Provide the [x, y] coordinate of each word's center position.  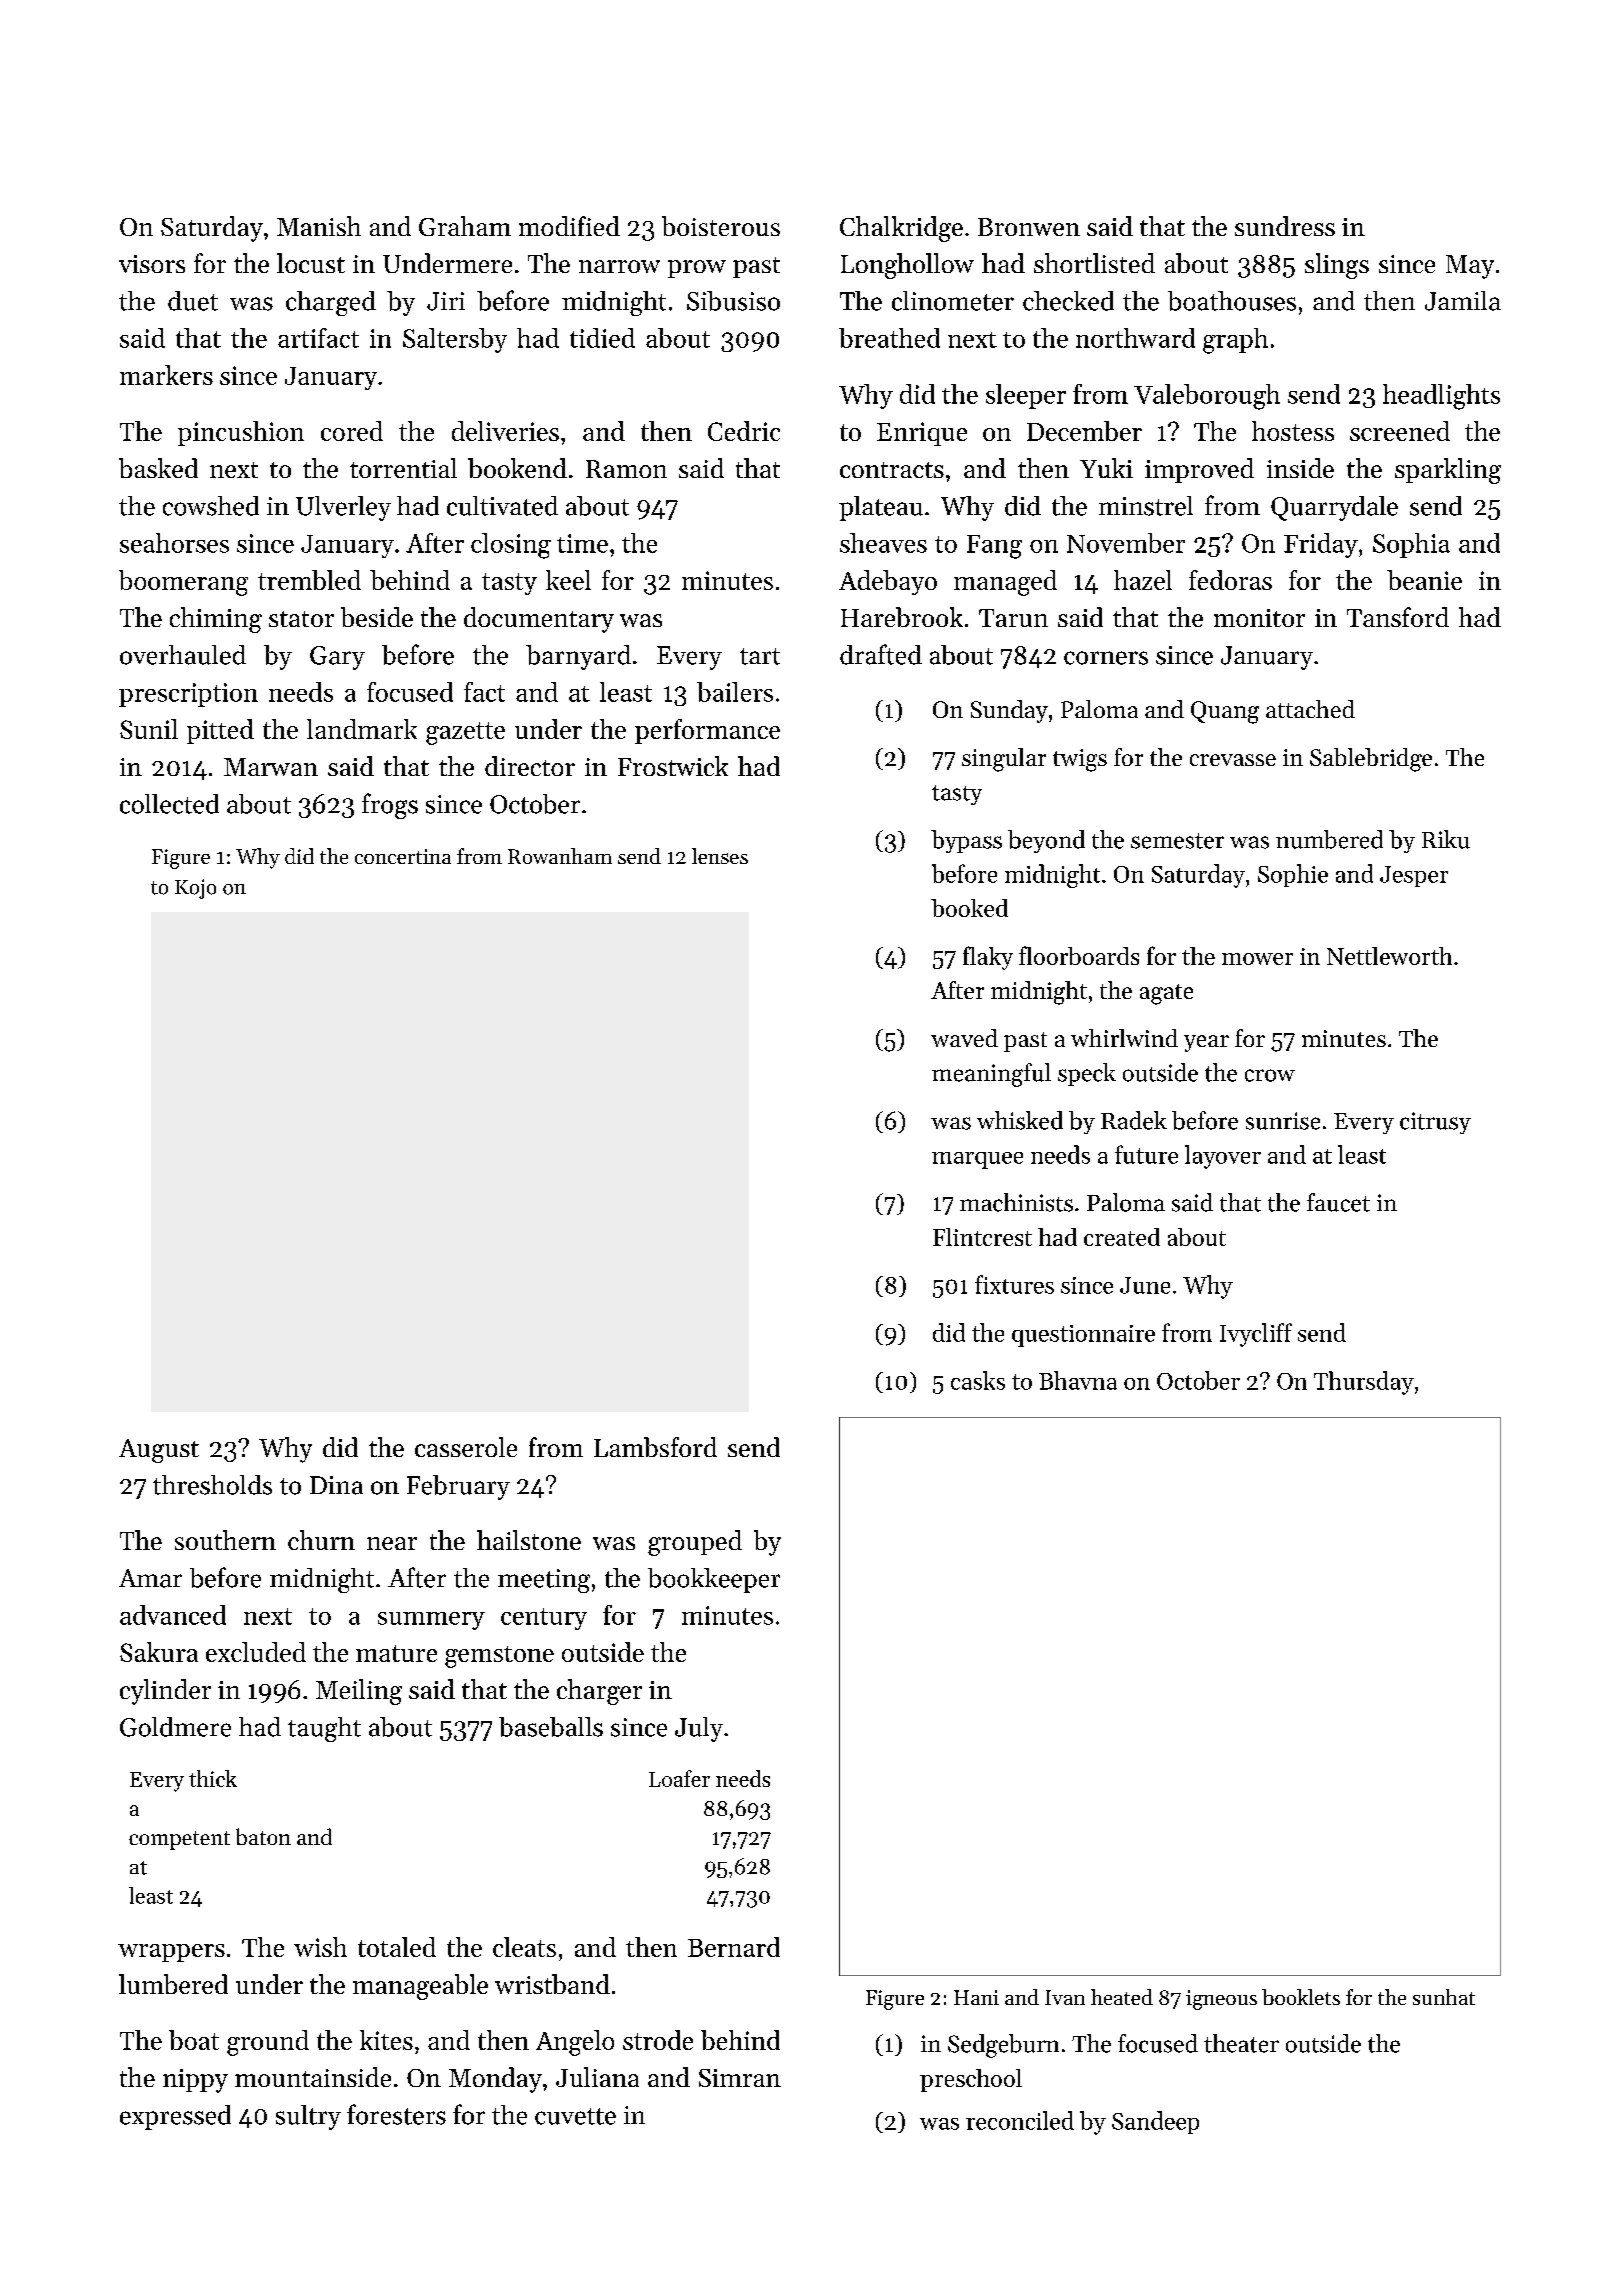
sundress [1285, 226]
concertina [403, 856]
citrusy [1435, 1123]
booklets [1301, 1997]
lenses [720, 856]
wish [320, 1947]
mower [1257, 959]
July [699, 1729]
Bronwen [1029, 227]
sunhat [1444, 1997]
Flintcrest [982, 1237]
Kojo [195, 889]
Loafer [679, 1778]
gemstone [499, 1657]
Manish [319, 226]
